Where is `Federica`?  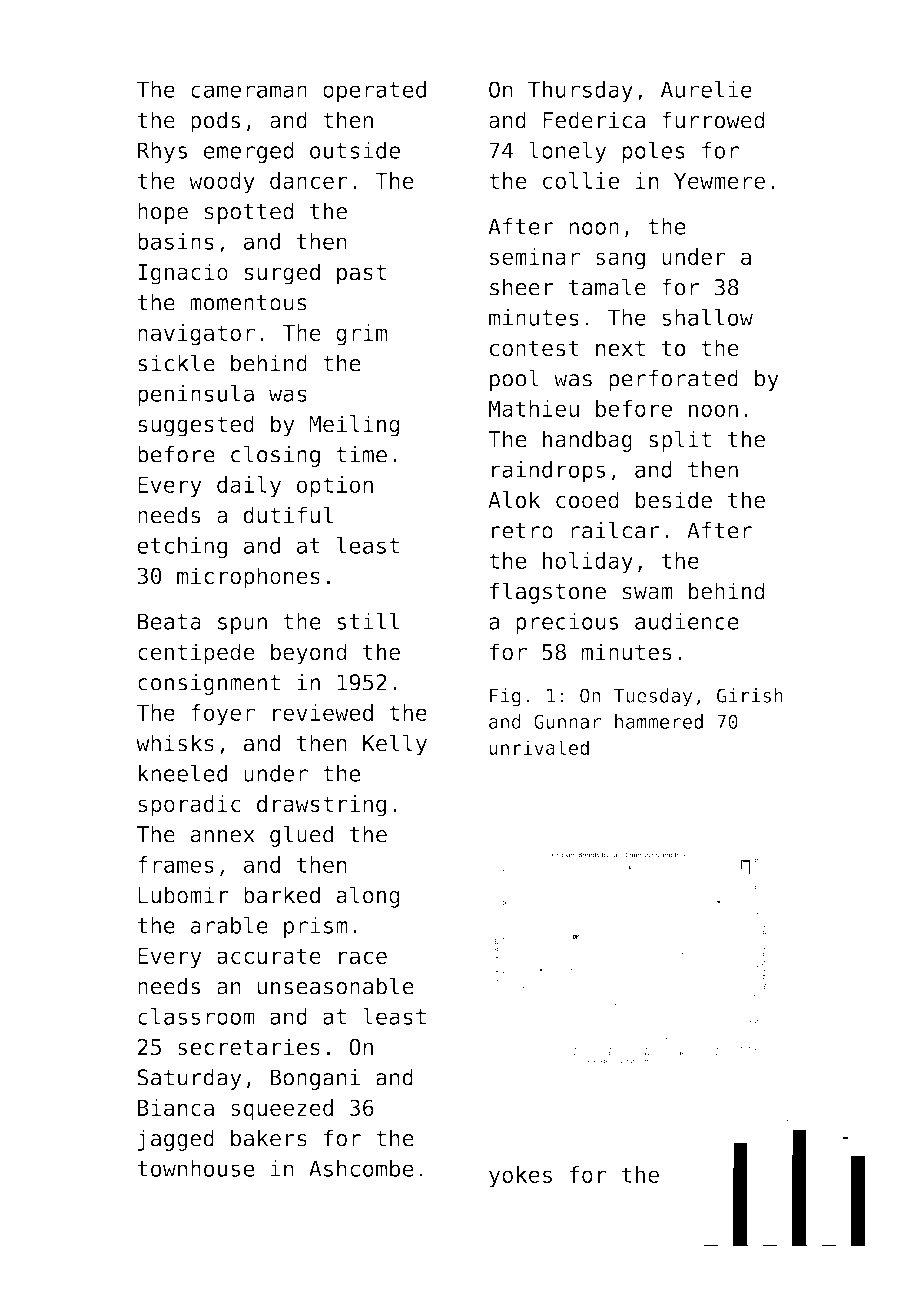 Federica is located at coordinates (594, 120).
